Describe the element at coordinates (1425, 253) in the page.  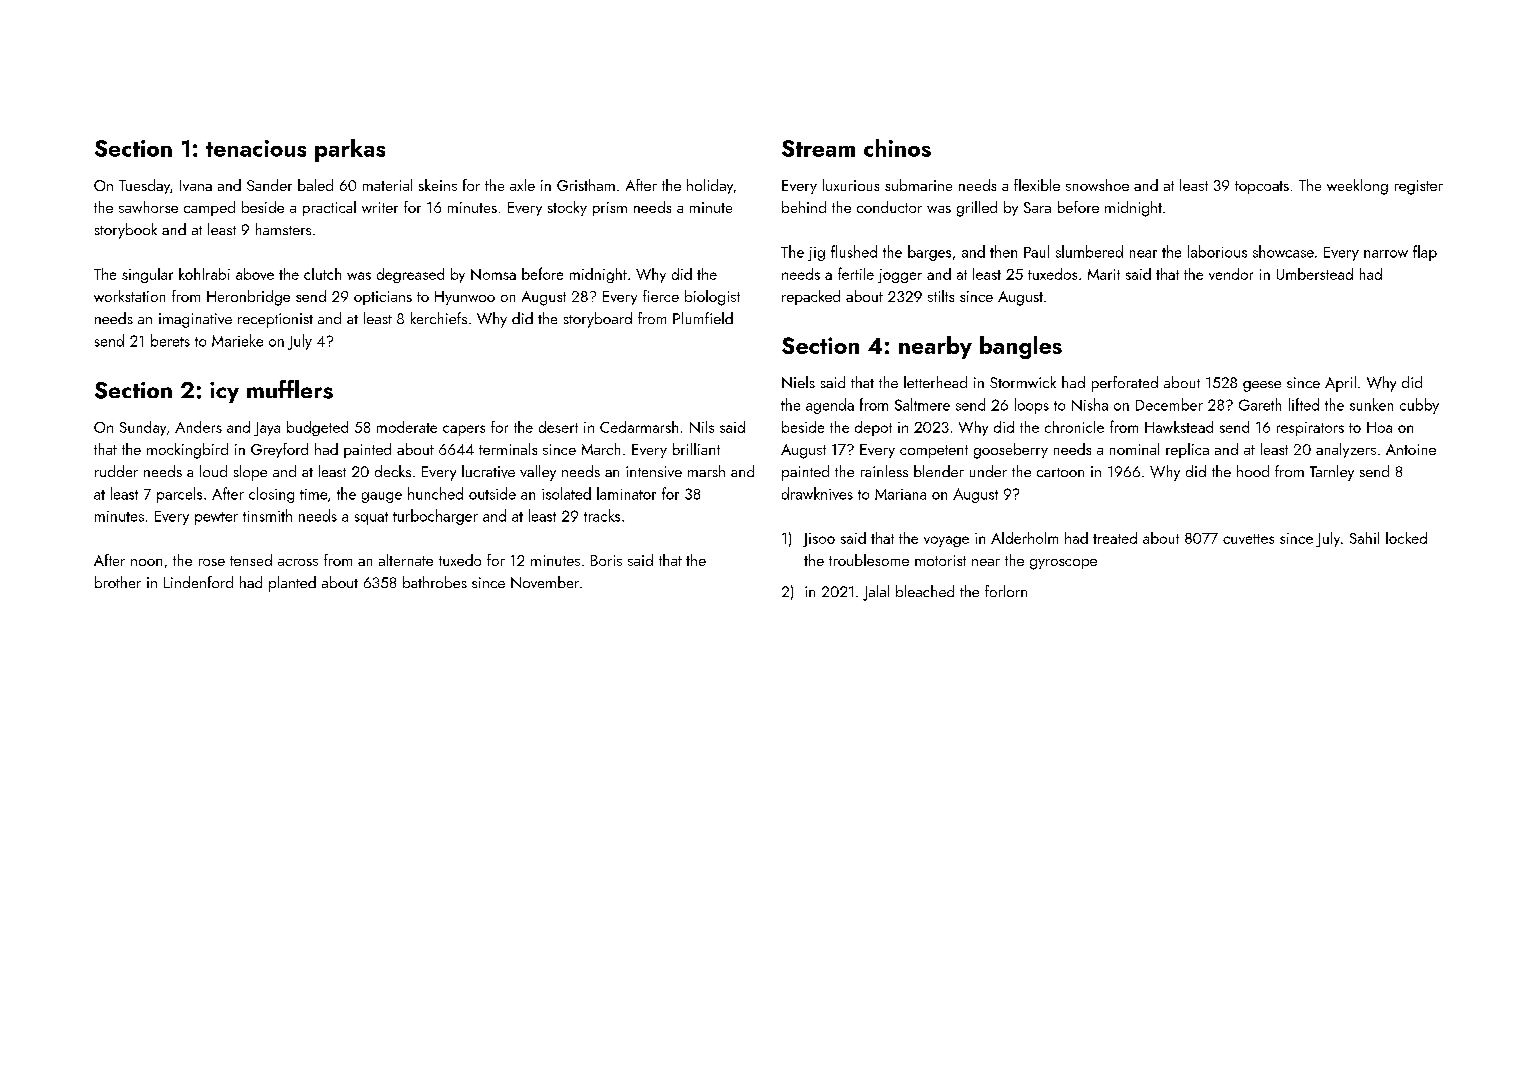
I see `flap` at that location.
